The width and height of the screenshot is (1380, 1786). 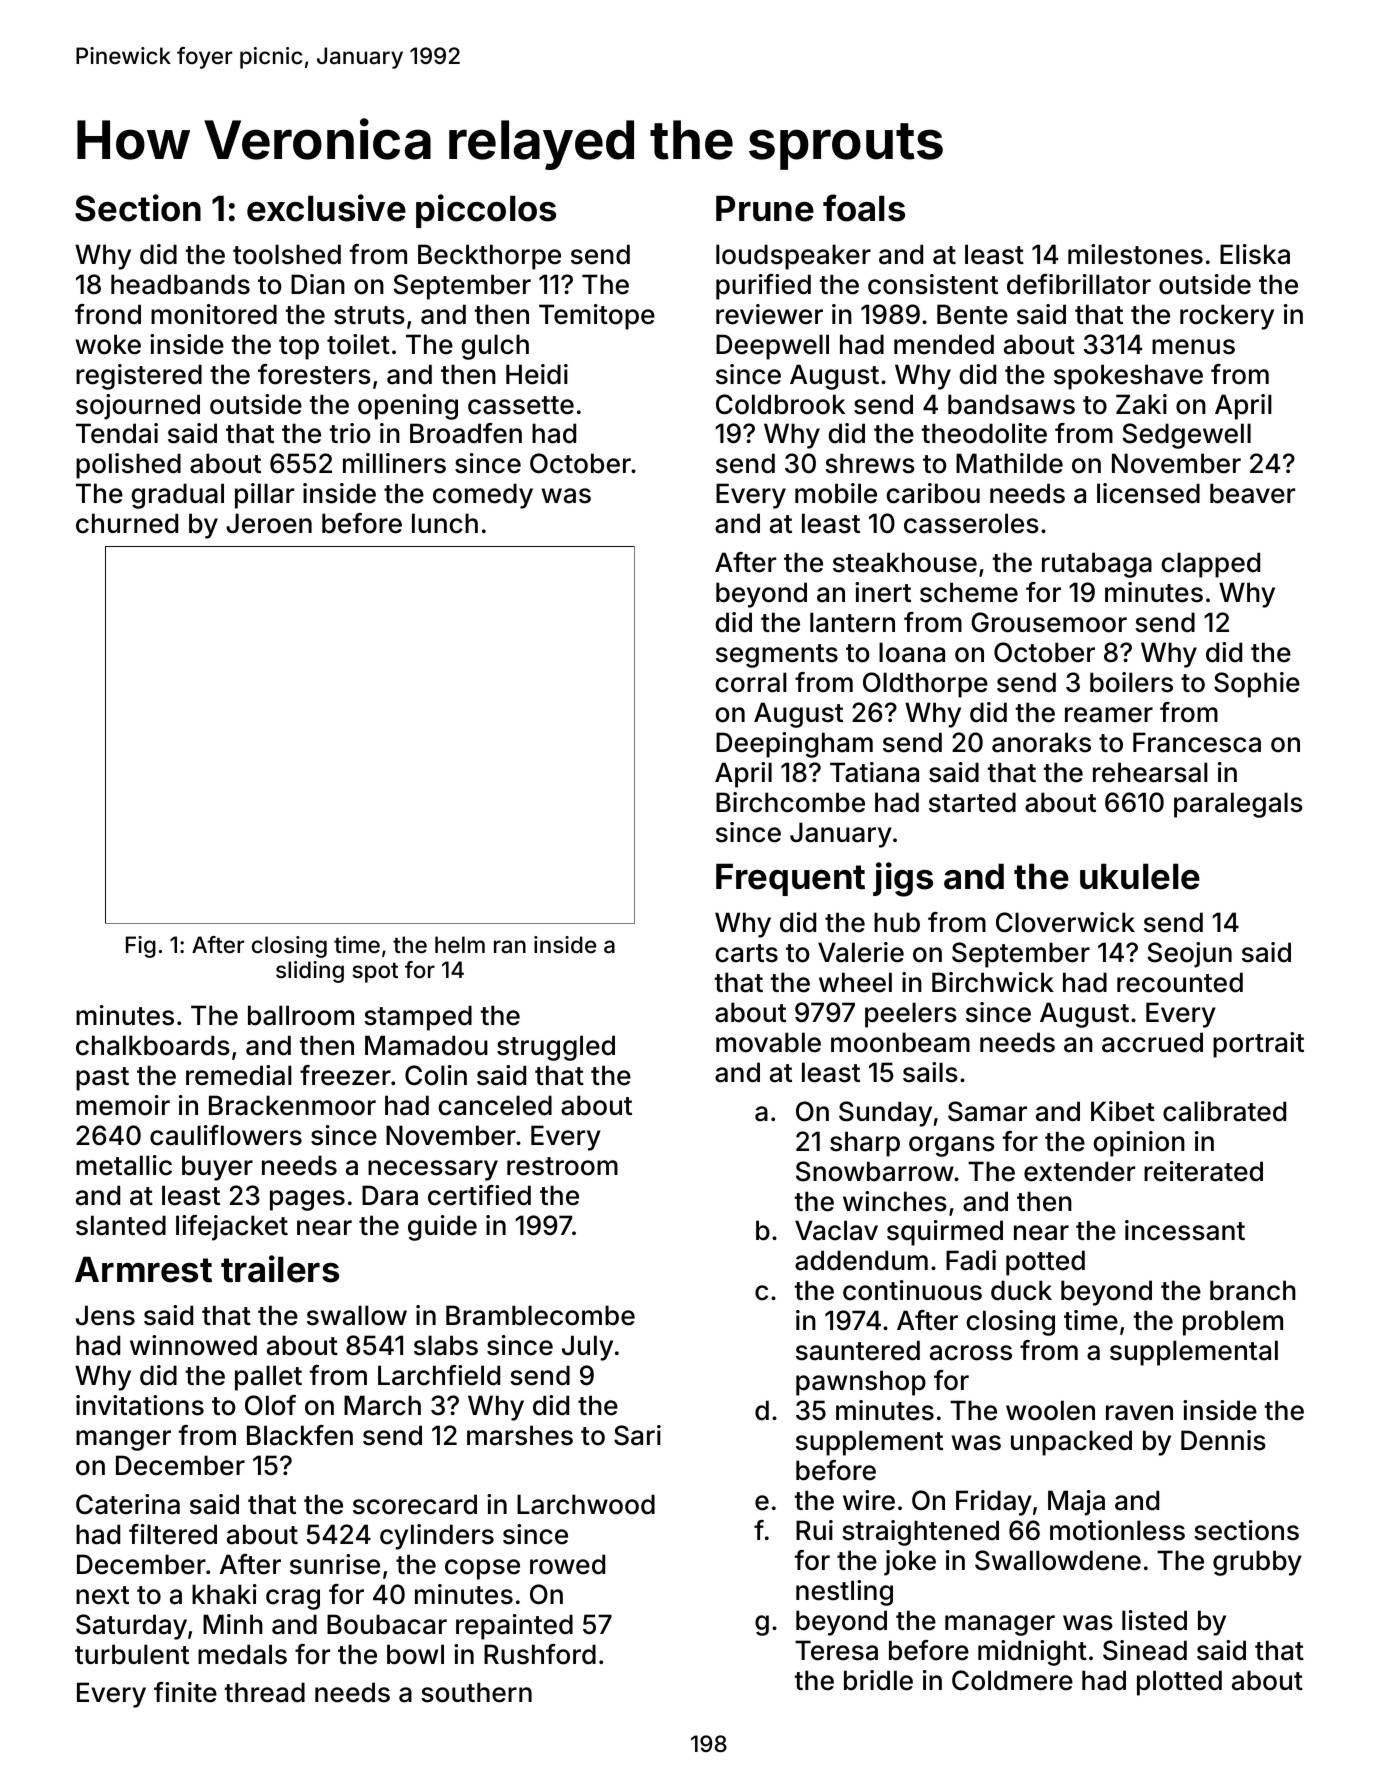 I want to click on sauntered, so click(x=858, y=1350).
